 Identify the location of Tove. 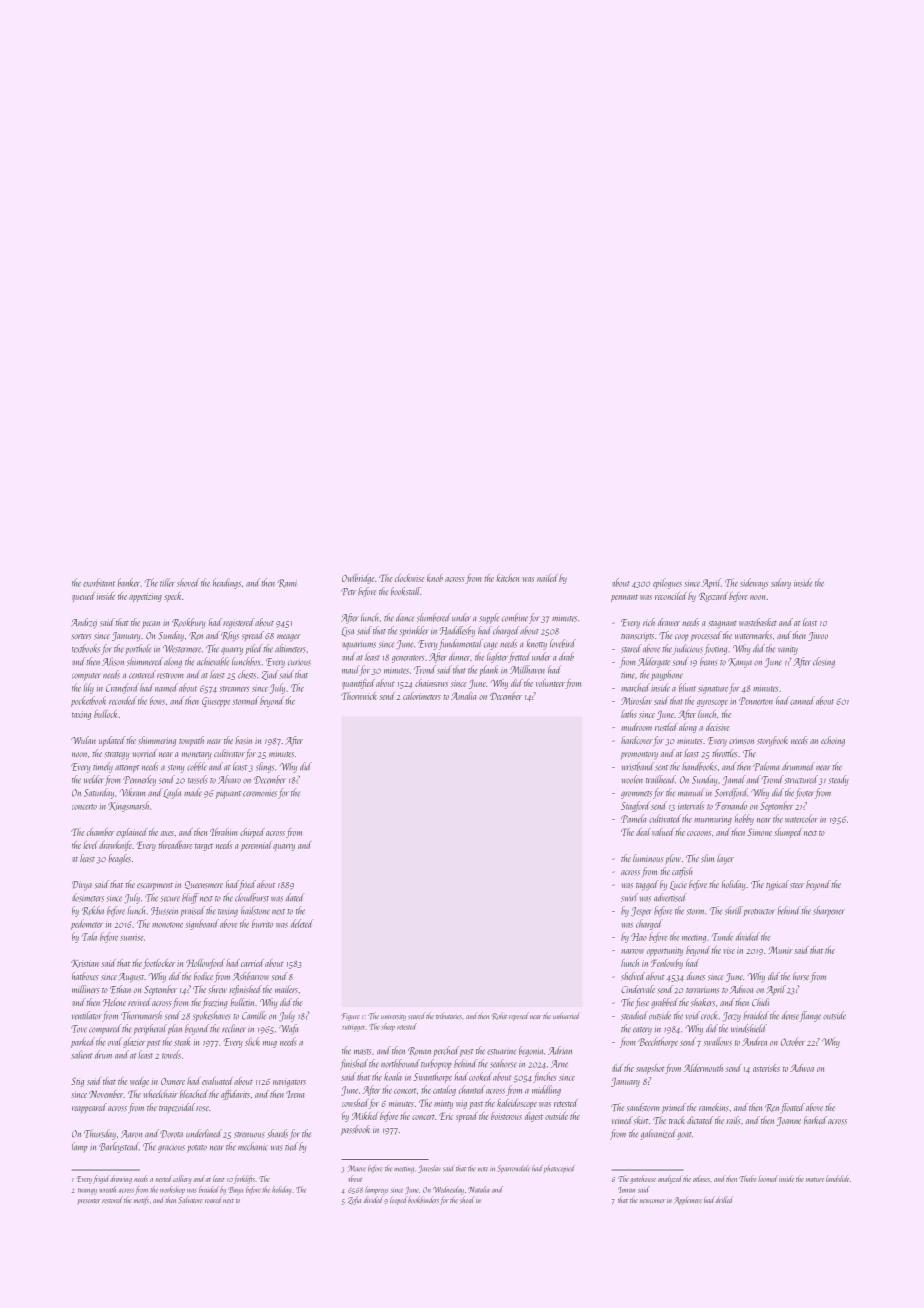
(79, 1029).
